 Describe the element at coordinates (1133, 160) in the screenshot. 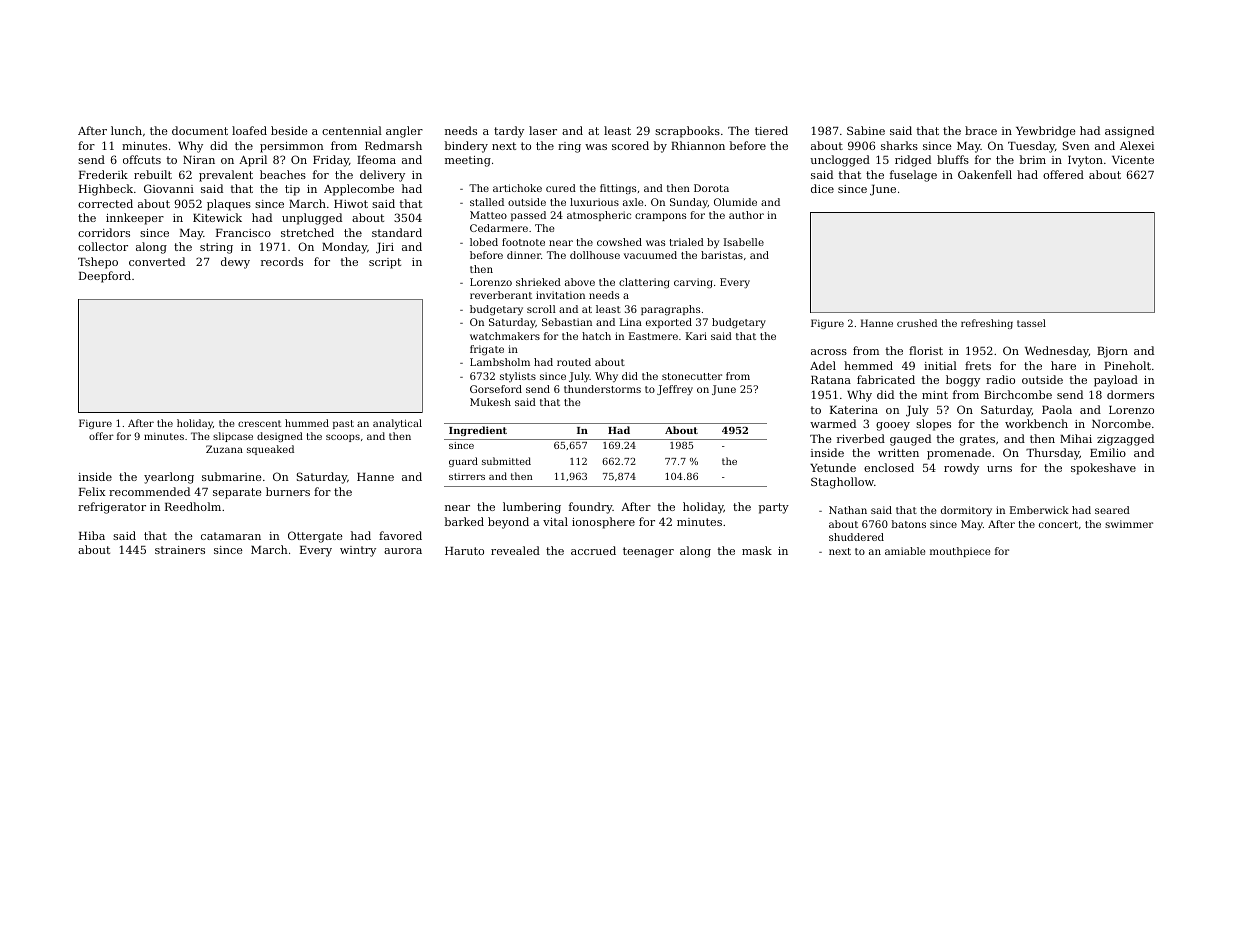

I see `Vicente` at that location.
